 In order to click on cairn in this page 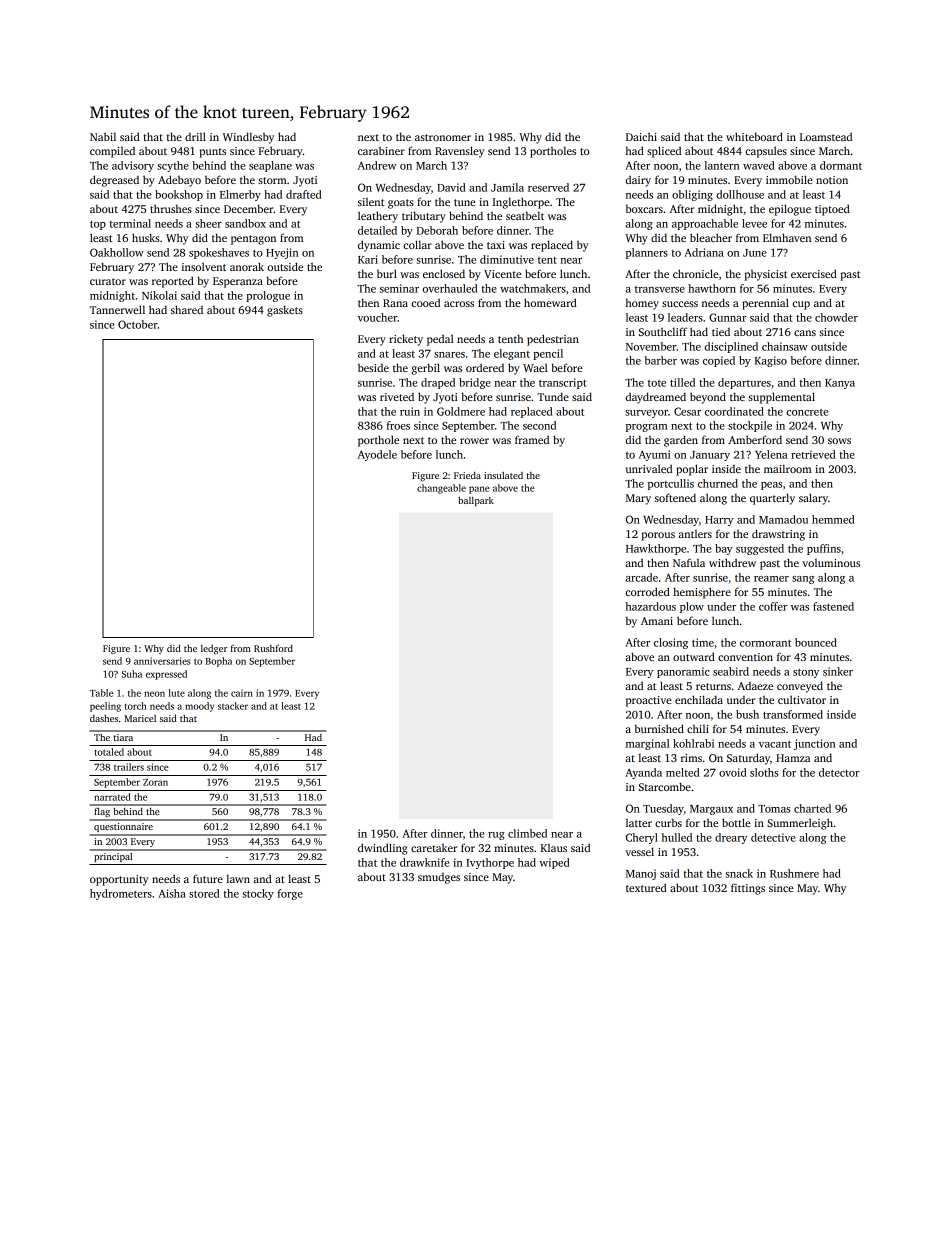, I will do `click(242, 693)`.
